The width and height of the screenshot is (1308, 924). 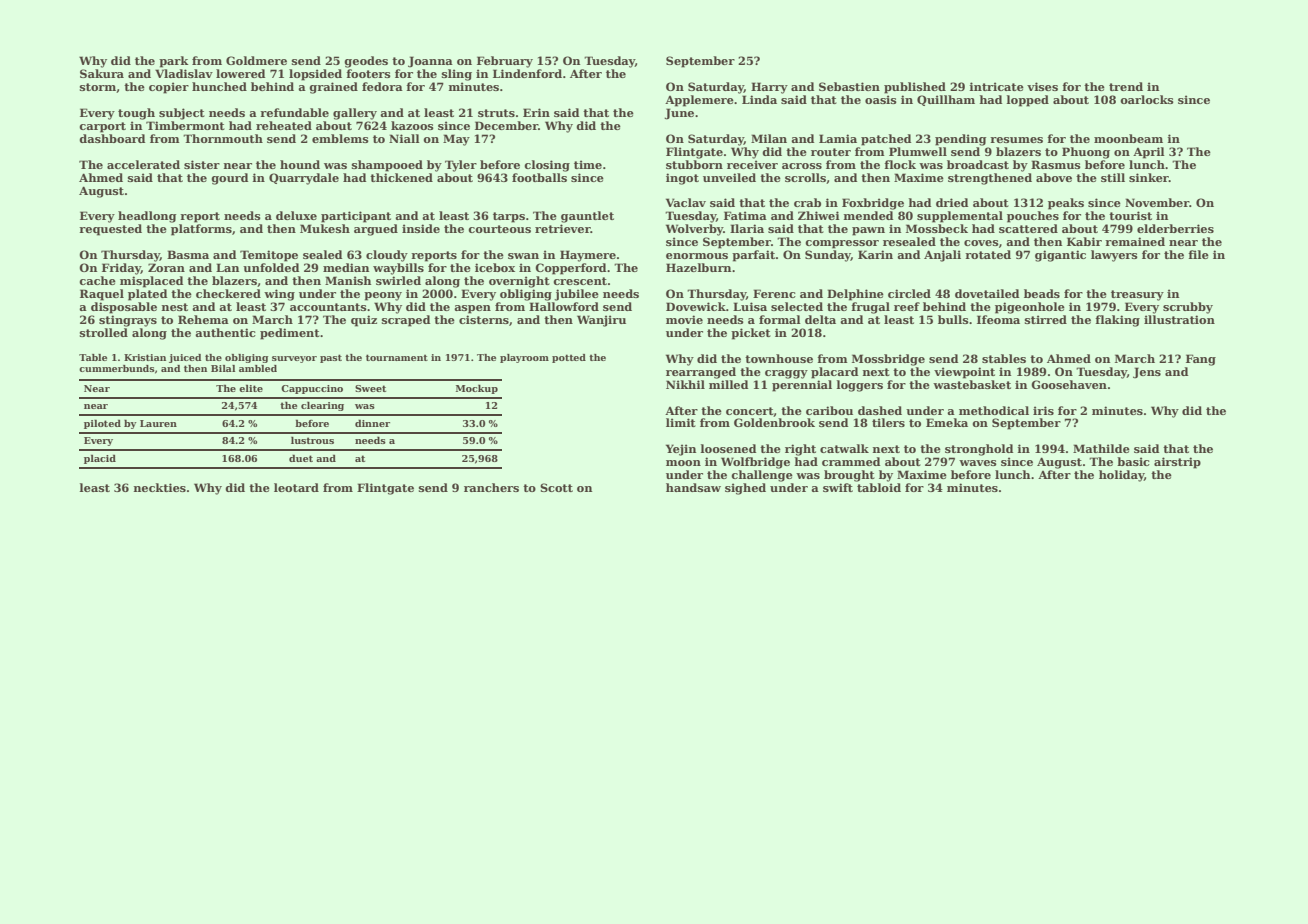 I want to click on trend, so click(x=1126, y=86).
